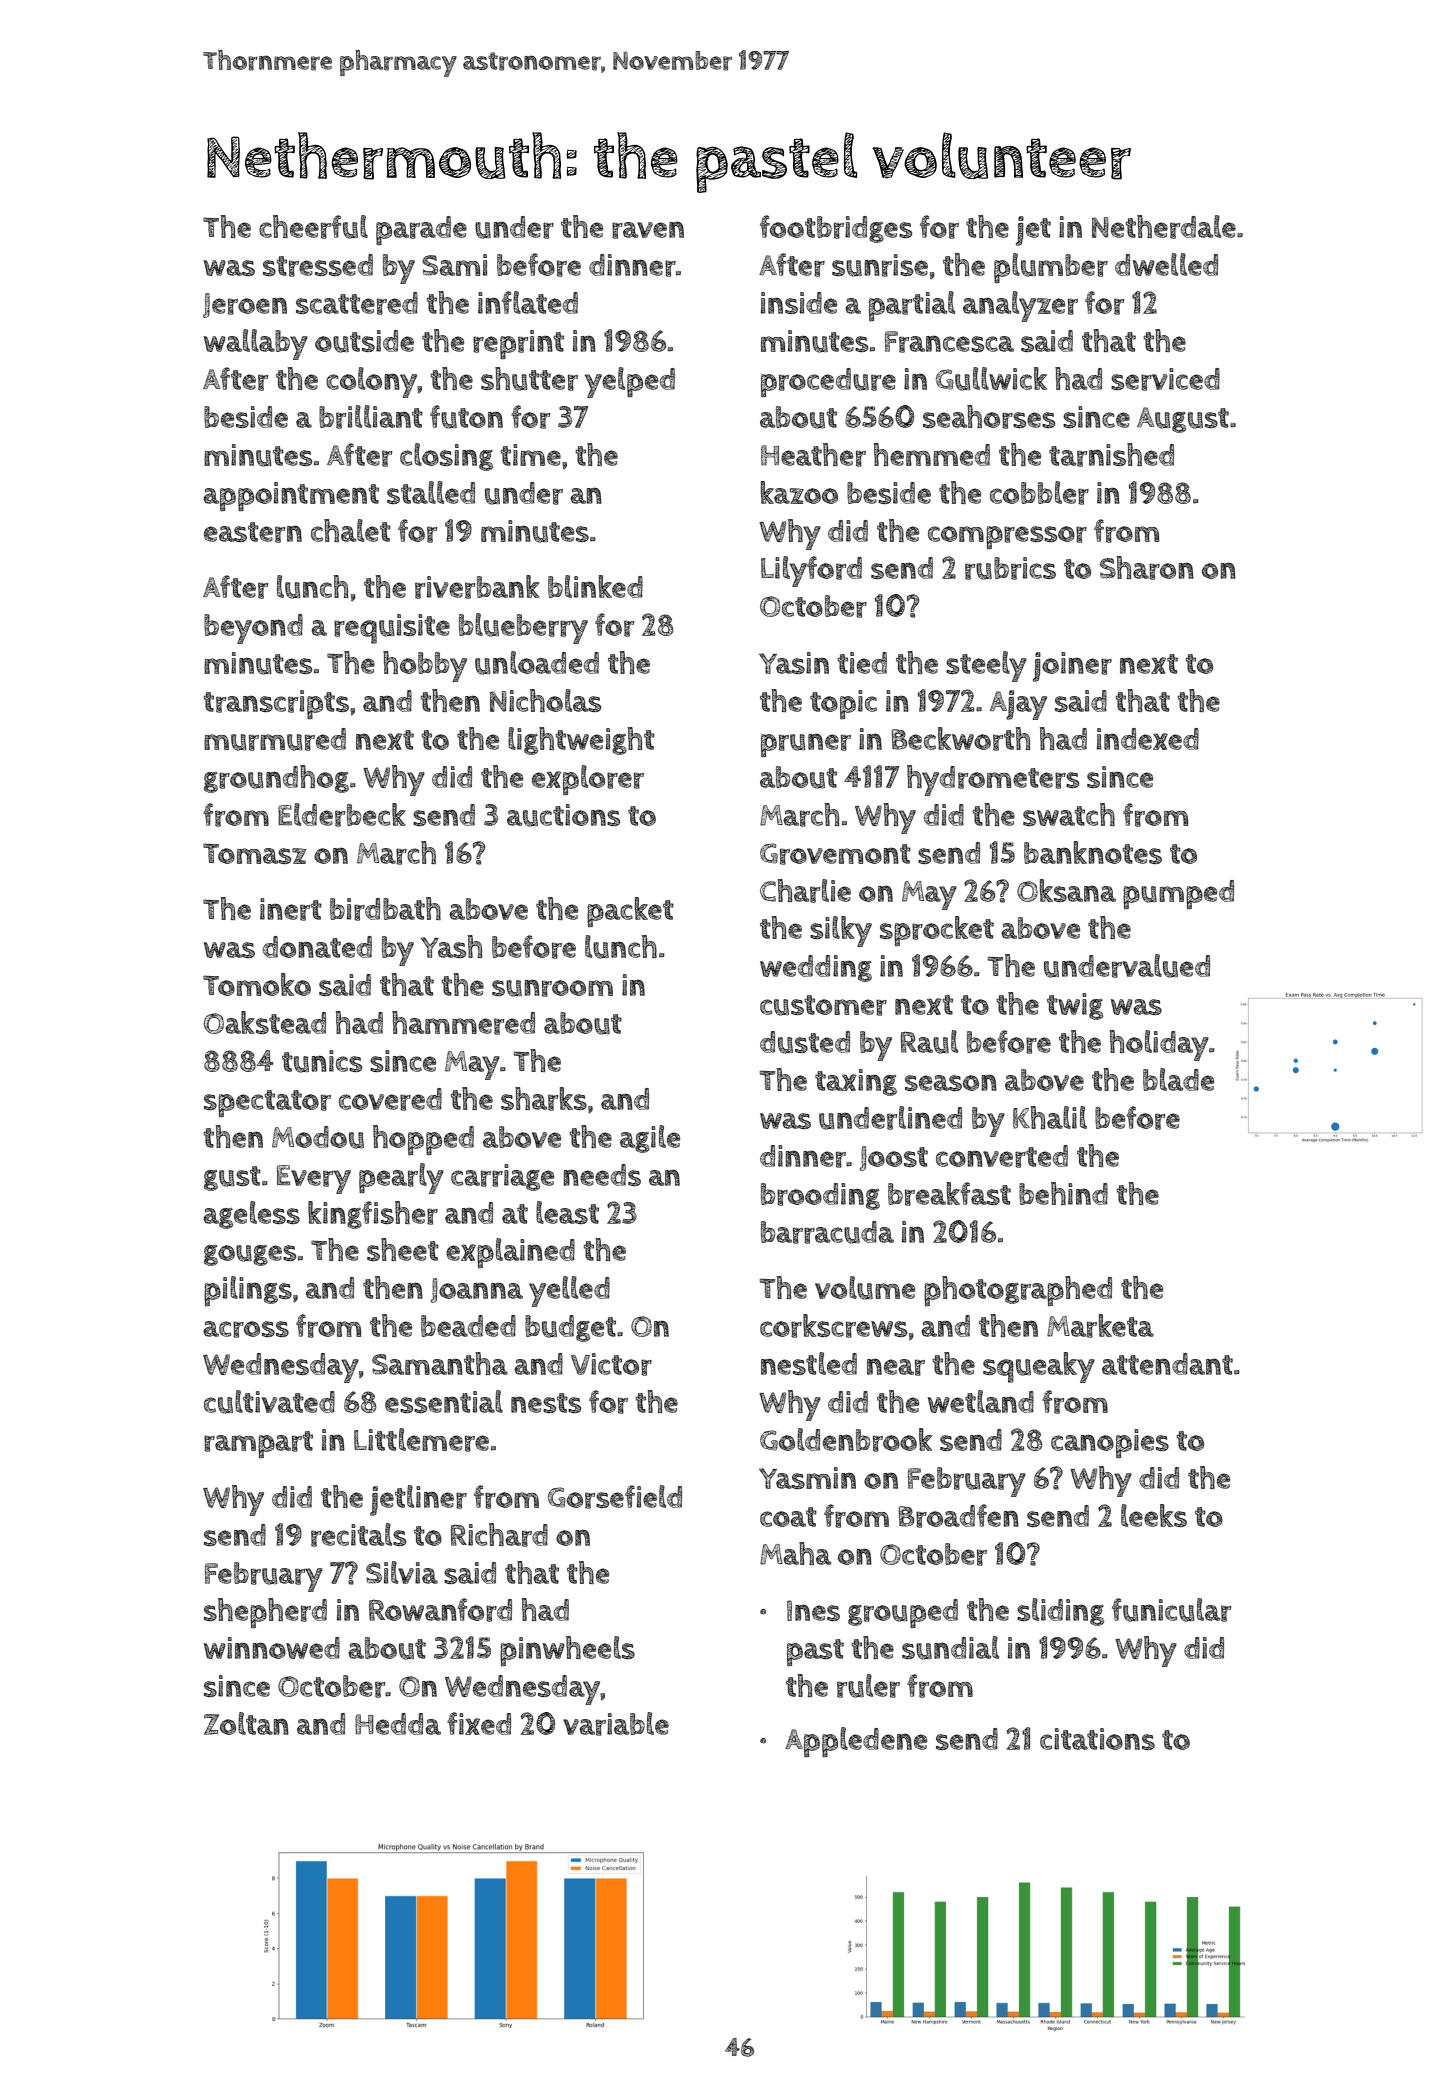 The height and width of the screenshot is (2100, 1450). Describe the element at coordinates (602, 1175) in the screenshot. I see `needs` at that location.
